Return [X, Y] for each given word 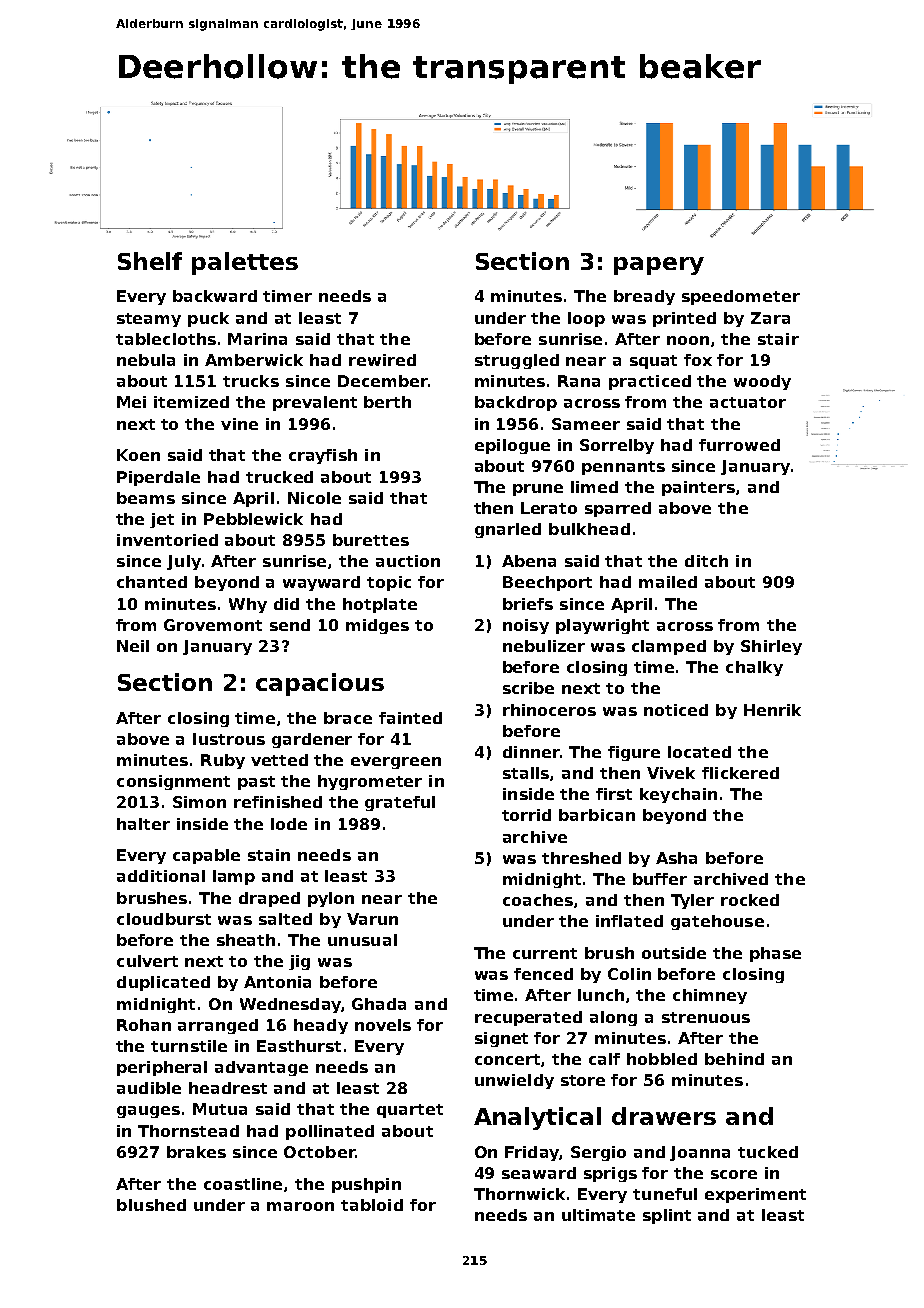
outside [674, 953]
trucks [251, 381]
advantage [261, 1068]
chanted [152, 582]
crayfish [323, 456]
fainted [410, 718]
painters [698, 488]
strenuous [706, 1017]
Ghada [379, 1004]
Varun [372, 919]
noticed [676, 710]
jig [299, 962]
